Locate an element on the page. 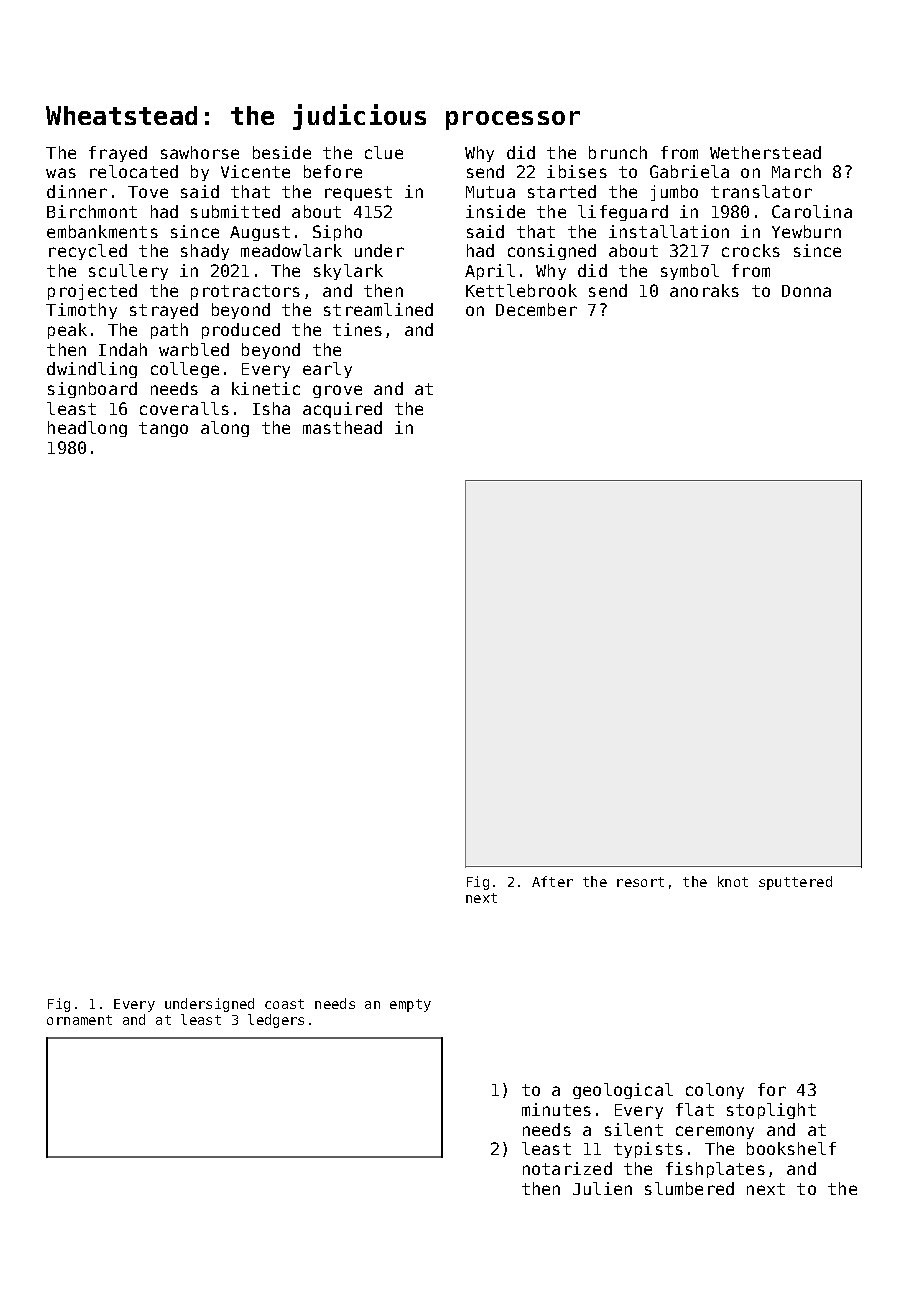 Image resolution: width=908 pixels, height=1316 pixels. ornament is located at coordinates (79, 1020).
